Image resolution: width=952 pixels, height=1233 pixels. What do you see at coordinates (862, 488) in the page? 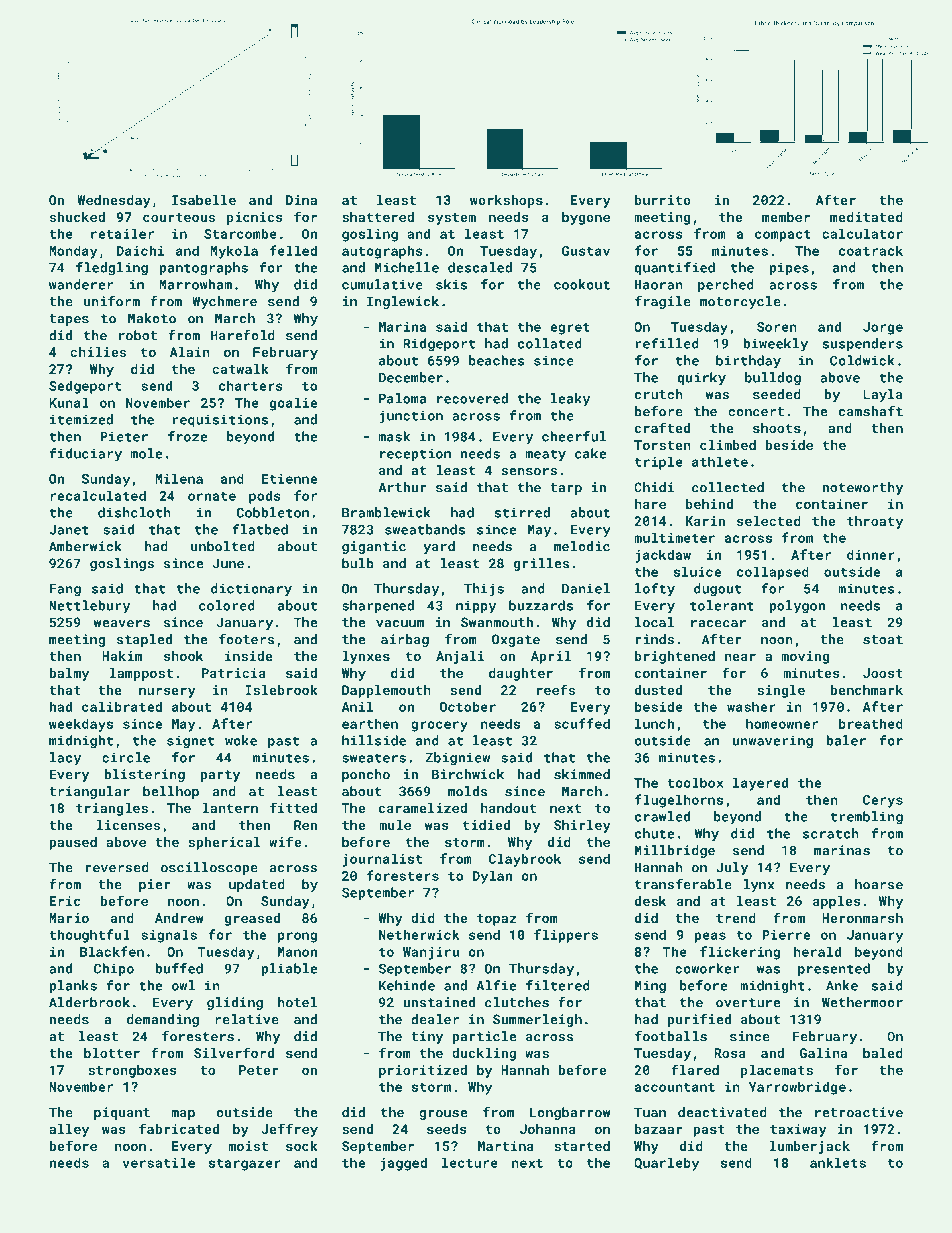
I see `noteworthy` at bounding box center [862, 488].
